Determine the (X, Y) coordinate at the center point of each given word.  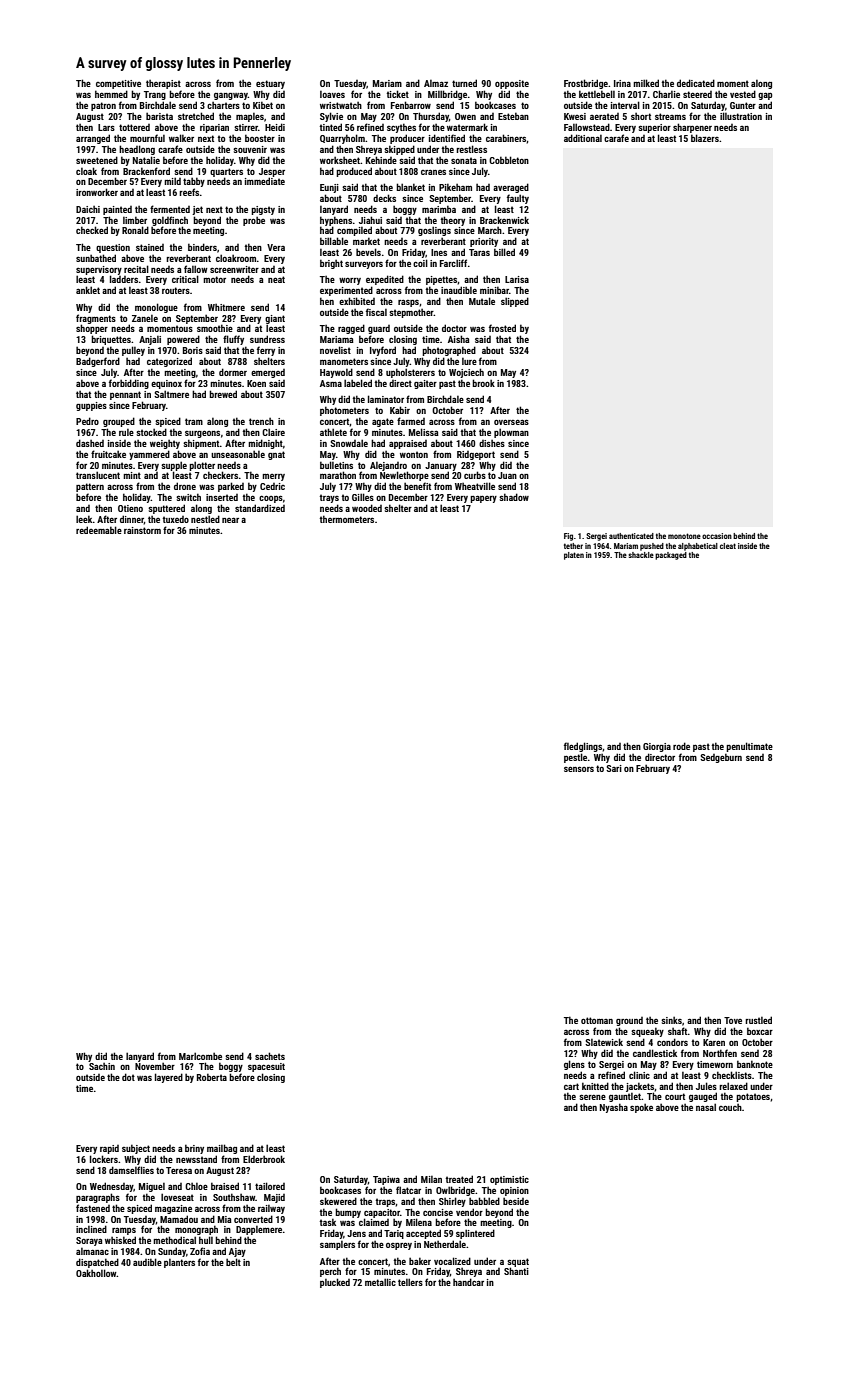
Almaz (436, 83)
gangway (231, 96)
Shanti (516, 1271)
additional (583, 138)
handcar (468, 1282)
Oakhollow (96, 1273)
